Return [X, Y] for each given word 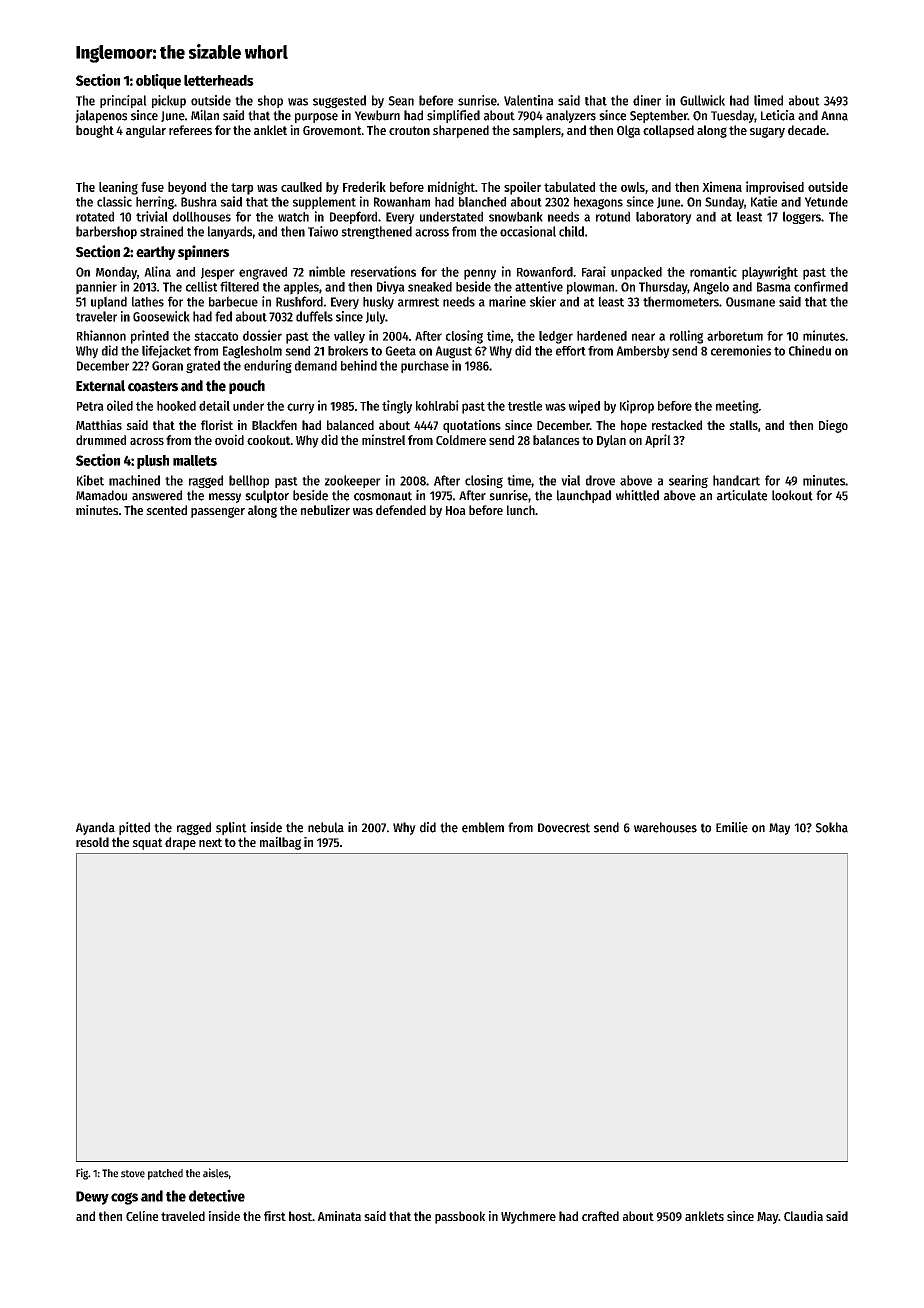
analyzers [571, 116]
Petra [90, 406]
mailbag [280, 843]
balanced [350, 425]
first [275, 1216]
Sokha [832, 827]
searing [688, 481]
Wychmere [528, 1217]
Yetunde [826, 202]
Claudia [803, 1216]
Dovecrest [564, 828]
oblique [158, 81]
